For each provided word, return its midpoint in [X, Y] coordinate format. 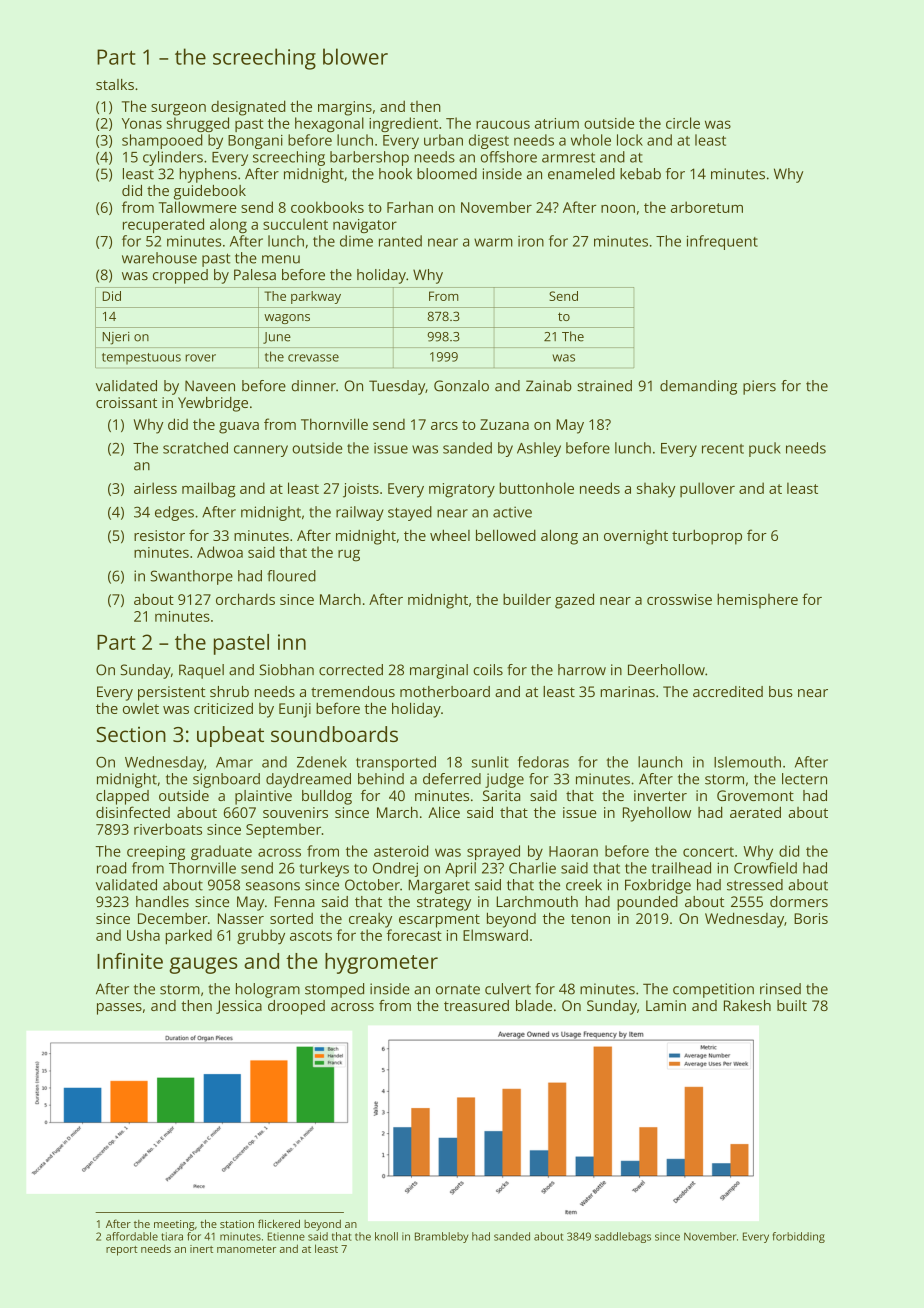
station [237, 1224]
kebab [640, 174]
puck [765, 449]
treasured [476, 1005]
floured [291, 576]
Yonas [142, 123]
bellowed [506, 535]
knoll [386, 1236]
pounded [647, 903]
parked [189, 937]
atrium [557, 123]
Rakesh [747, 1005]
